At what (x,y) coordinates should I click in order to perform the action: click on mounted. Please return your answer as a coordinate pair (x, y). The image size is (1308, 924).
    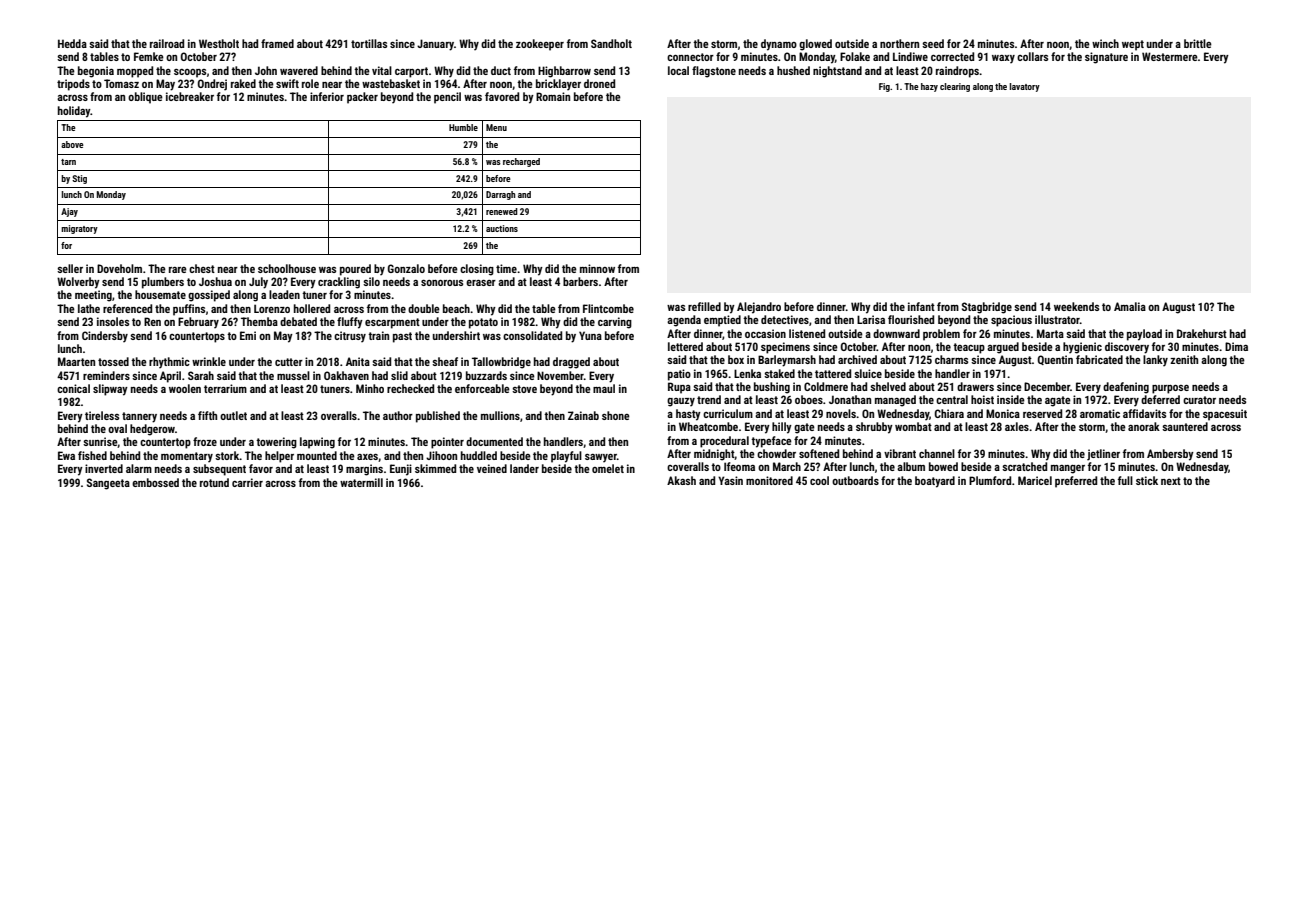
    Looking at the image, I should click on (317, 455).
